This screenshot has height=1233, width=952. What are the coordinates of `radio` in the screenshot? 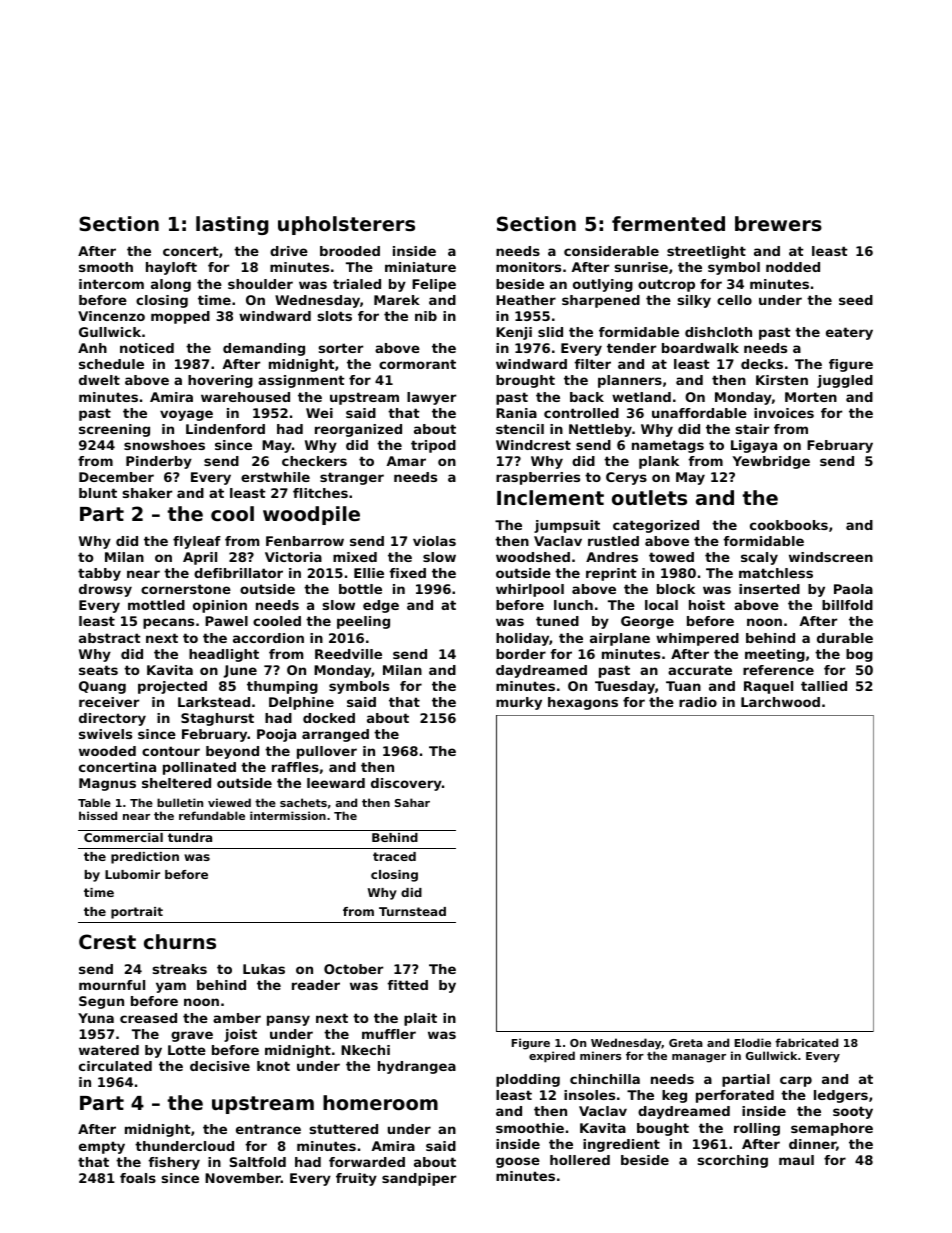 It's located at (698, 702).
